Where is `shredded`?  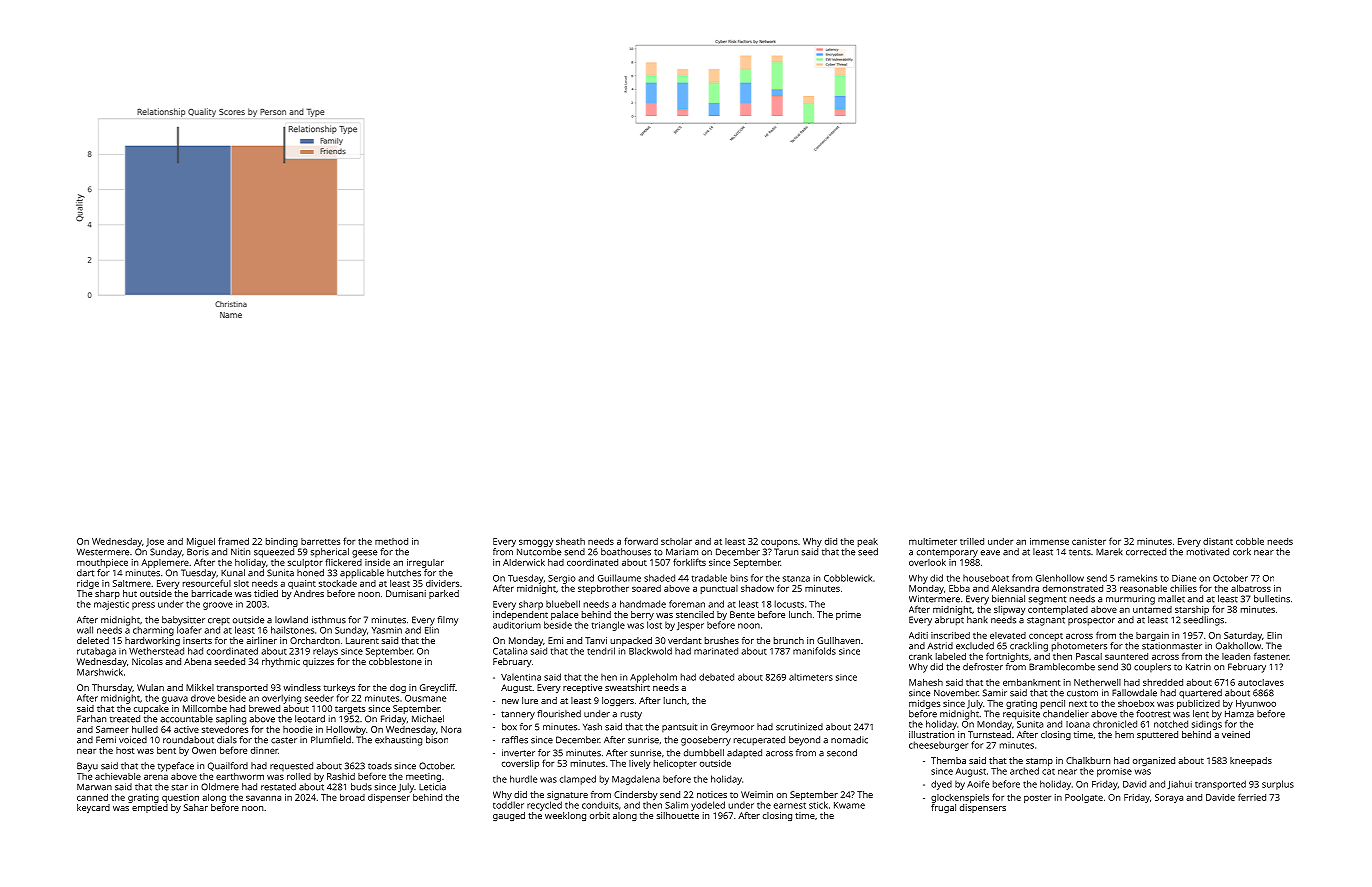 shredded is located at coordinates (1163, 682).
